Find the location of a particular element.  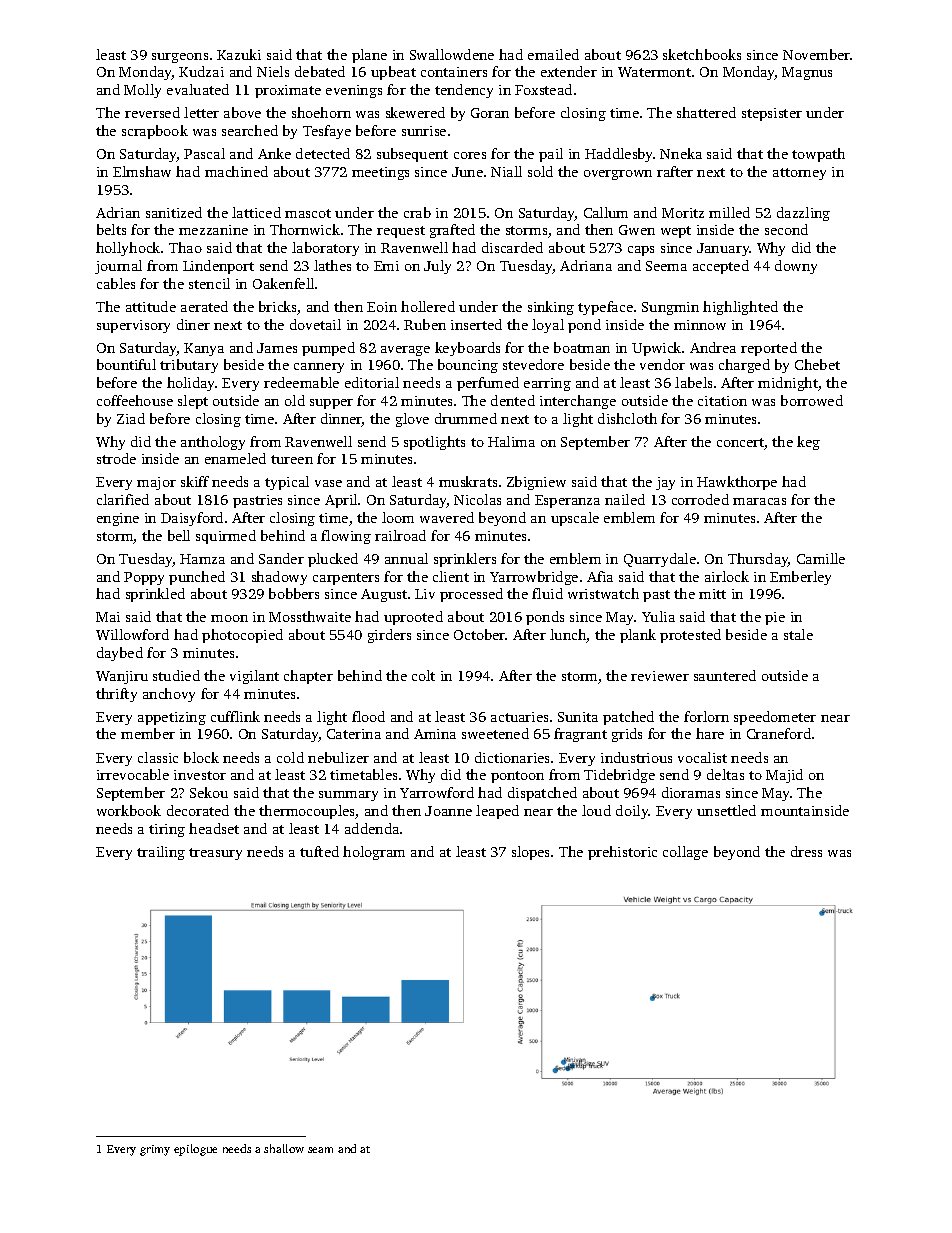

trailing is located at coordinates (161, 853).
